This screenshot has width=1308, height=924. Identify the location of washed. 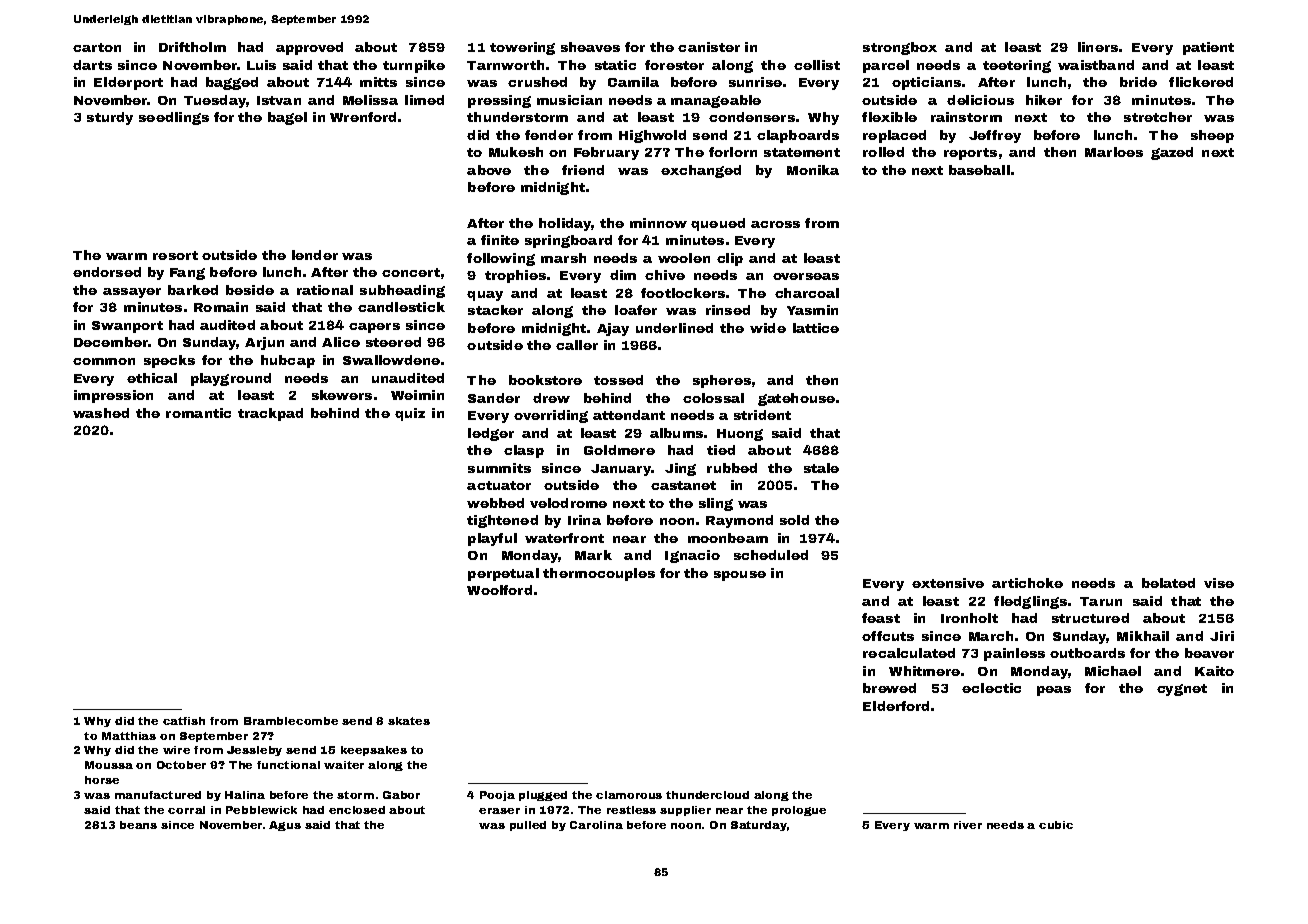
(101, 413).
